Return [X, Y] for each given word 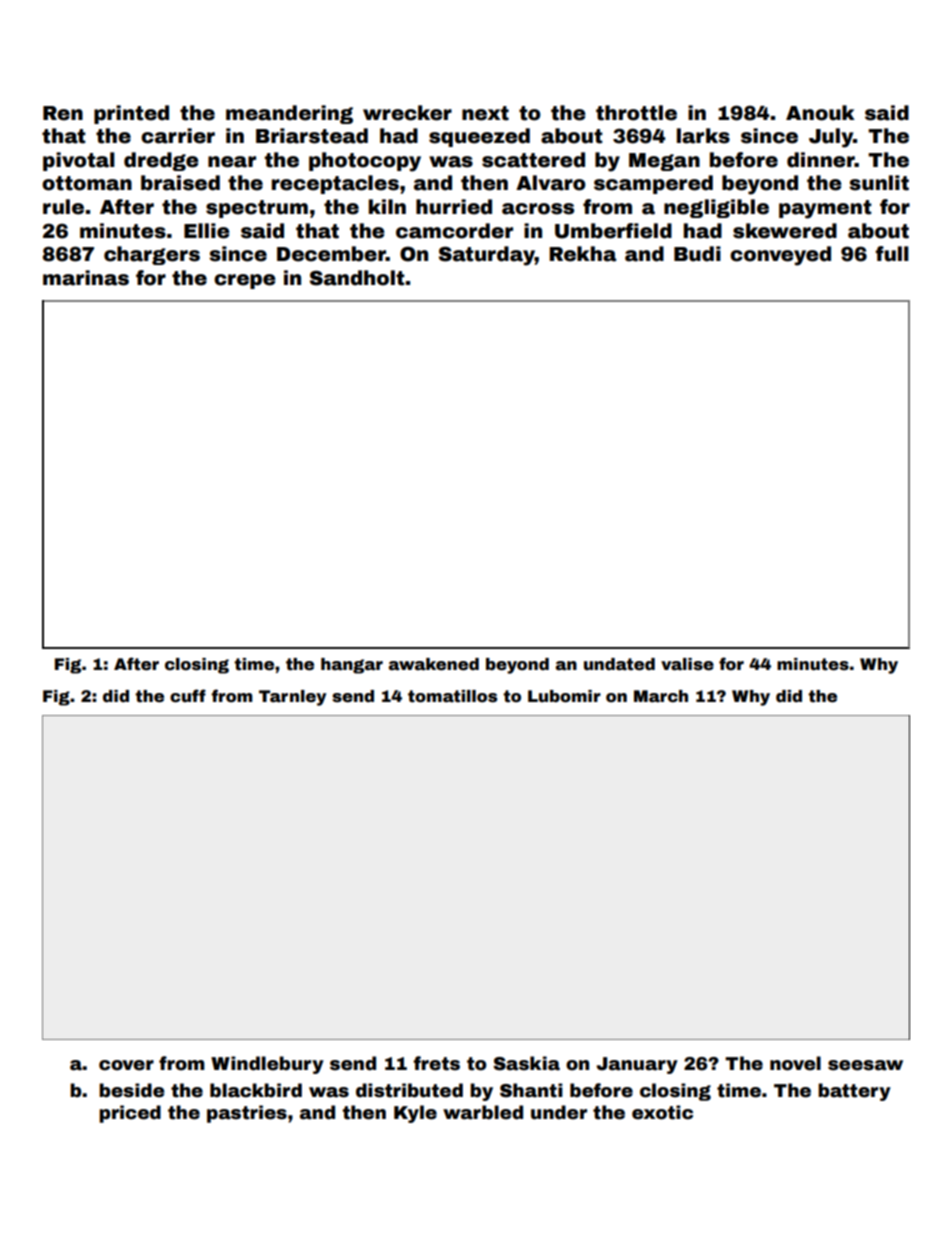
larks [703, 136]
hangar [352, 666]
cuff [188, 696]
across [538, 209]
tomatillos [452, 696]
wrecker [407, 113]
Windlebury [267, 1065]
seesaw [865, 1065]
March [661, 696]
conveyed [780, 256]
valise [687, 664]
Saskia [526, 1063]
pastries [247, 1114]
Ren [63, 113]
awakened [434, 664]
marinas [86, 278]
